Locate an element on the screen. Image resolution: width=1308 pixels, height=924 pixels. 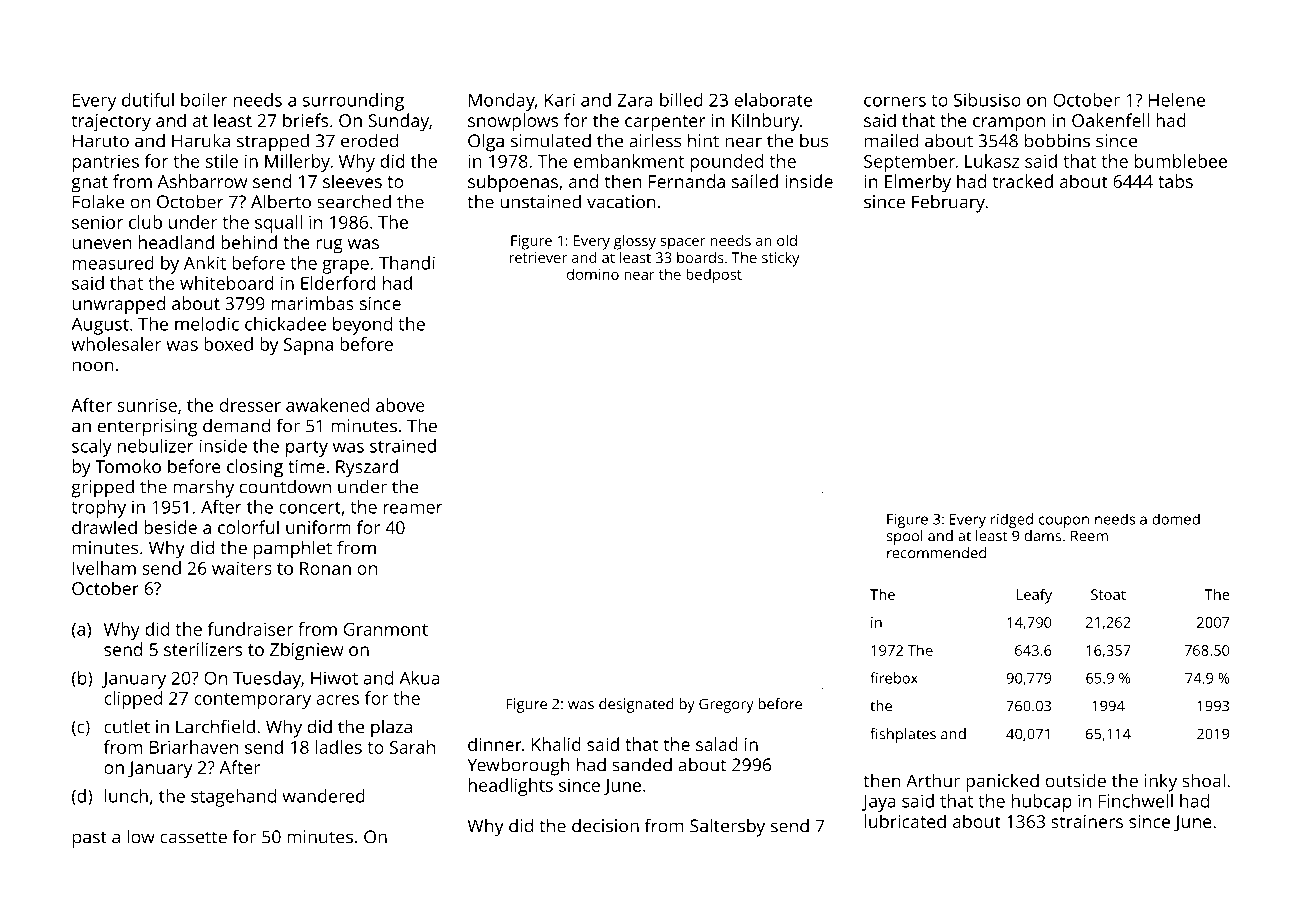
headlights is located at coordinates (511, 787).
